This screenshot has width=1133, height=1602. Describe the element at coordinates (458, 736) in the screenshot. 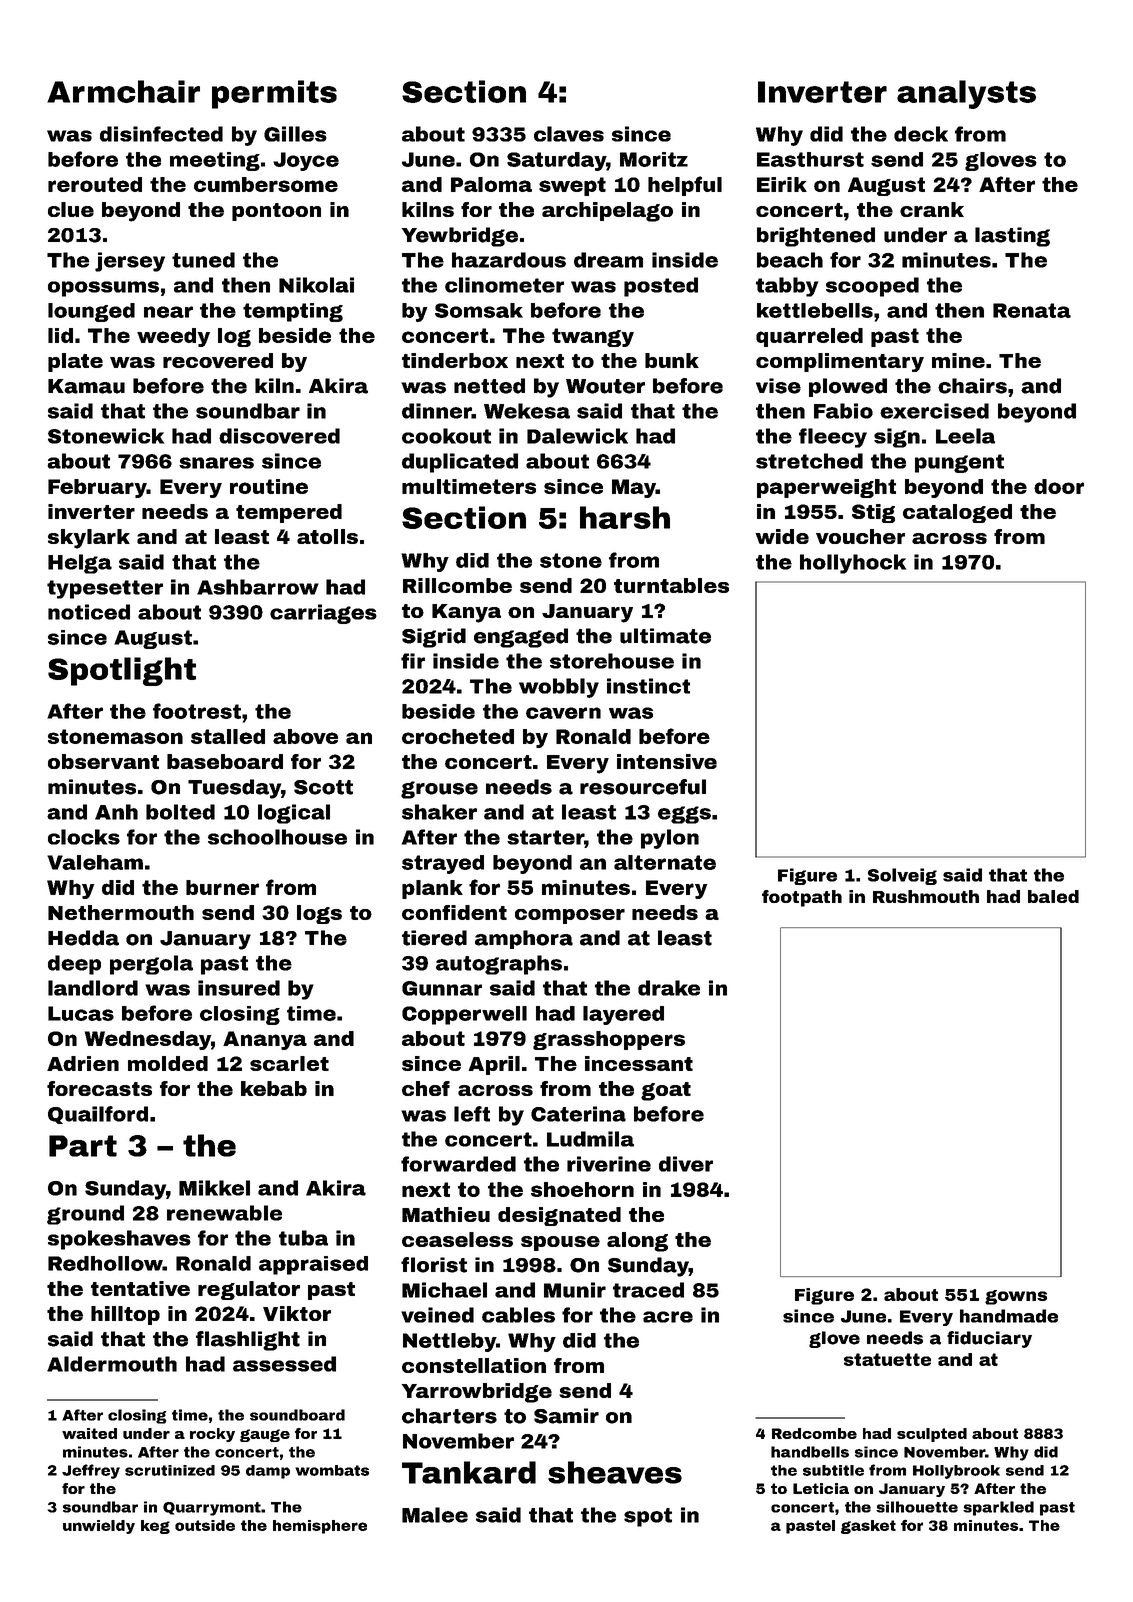

I see `crocheted` at that location.
